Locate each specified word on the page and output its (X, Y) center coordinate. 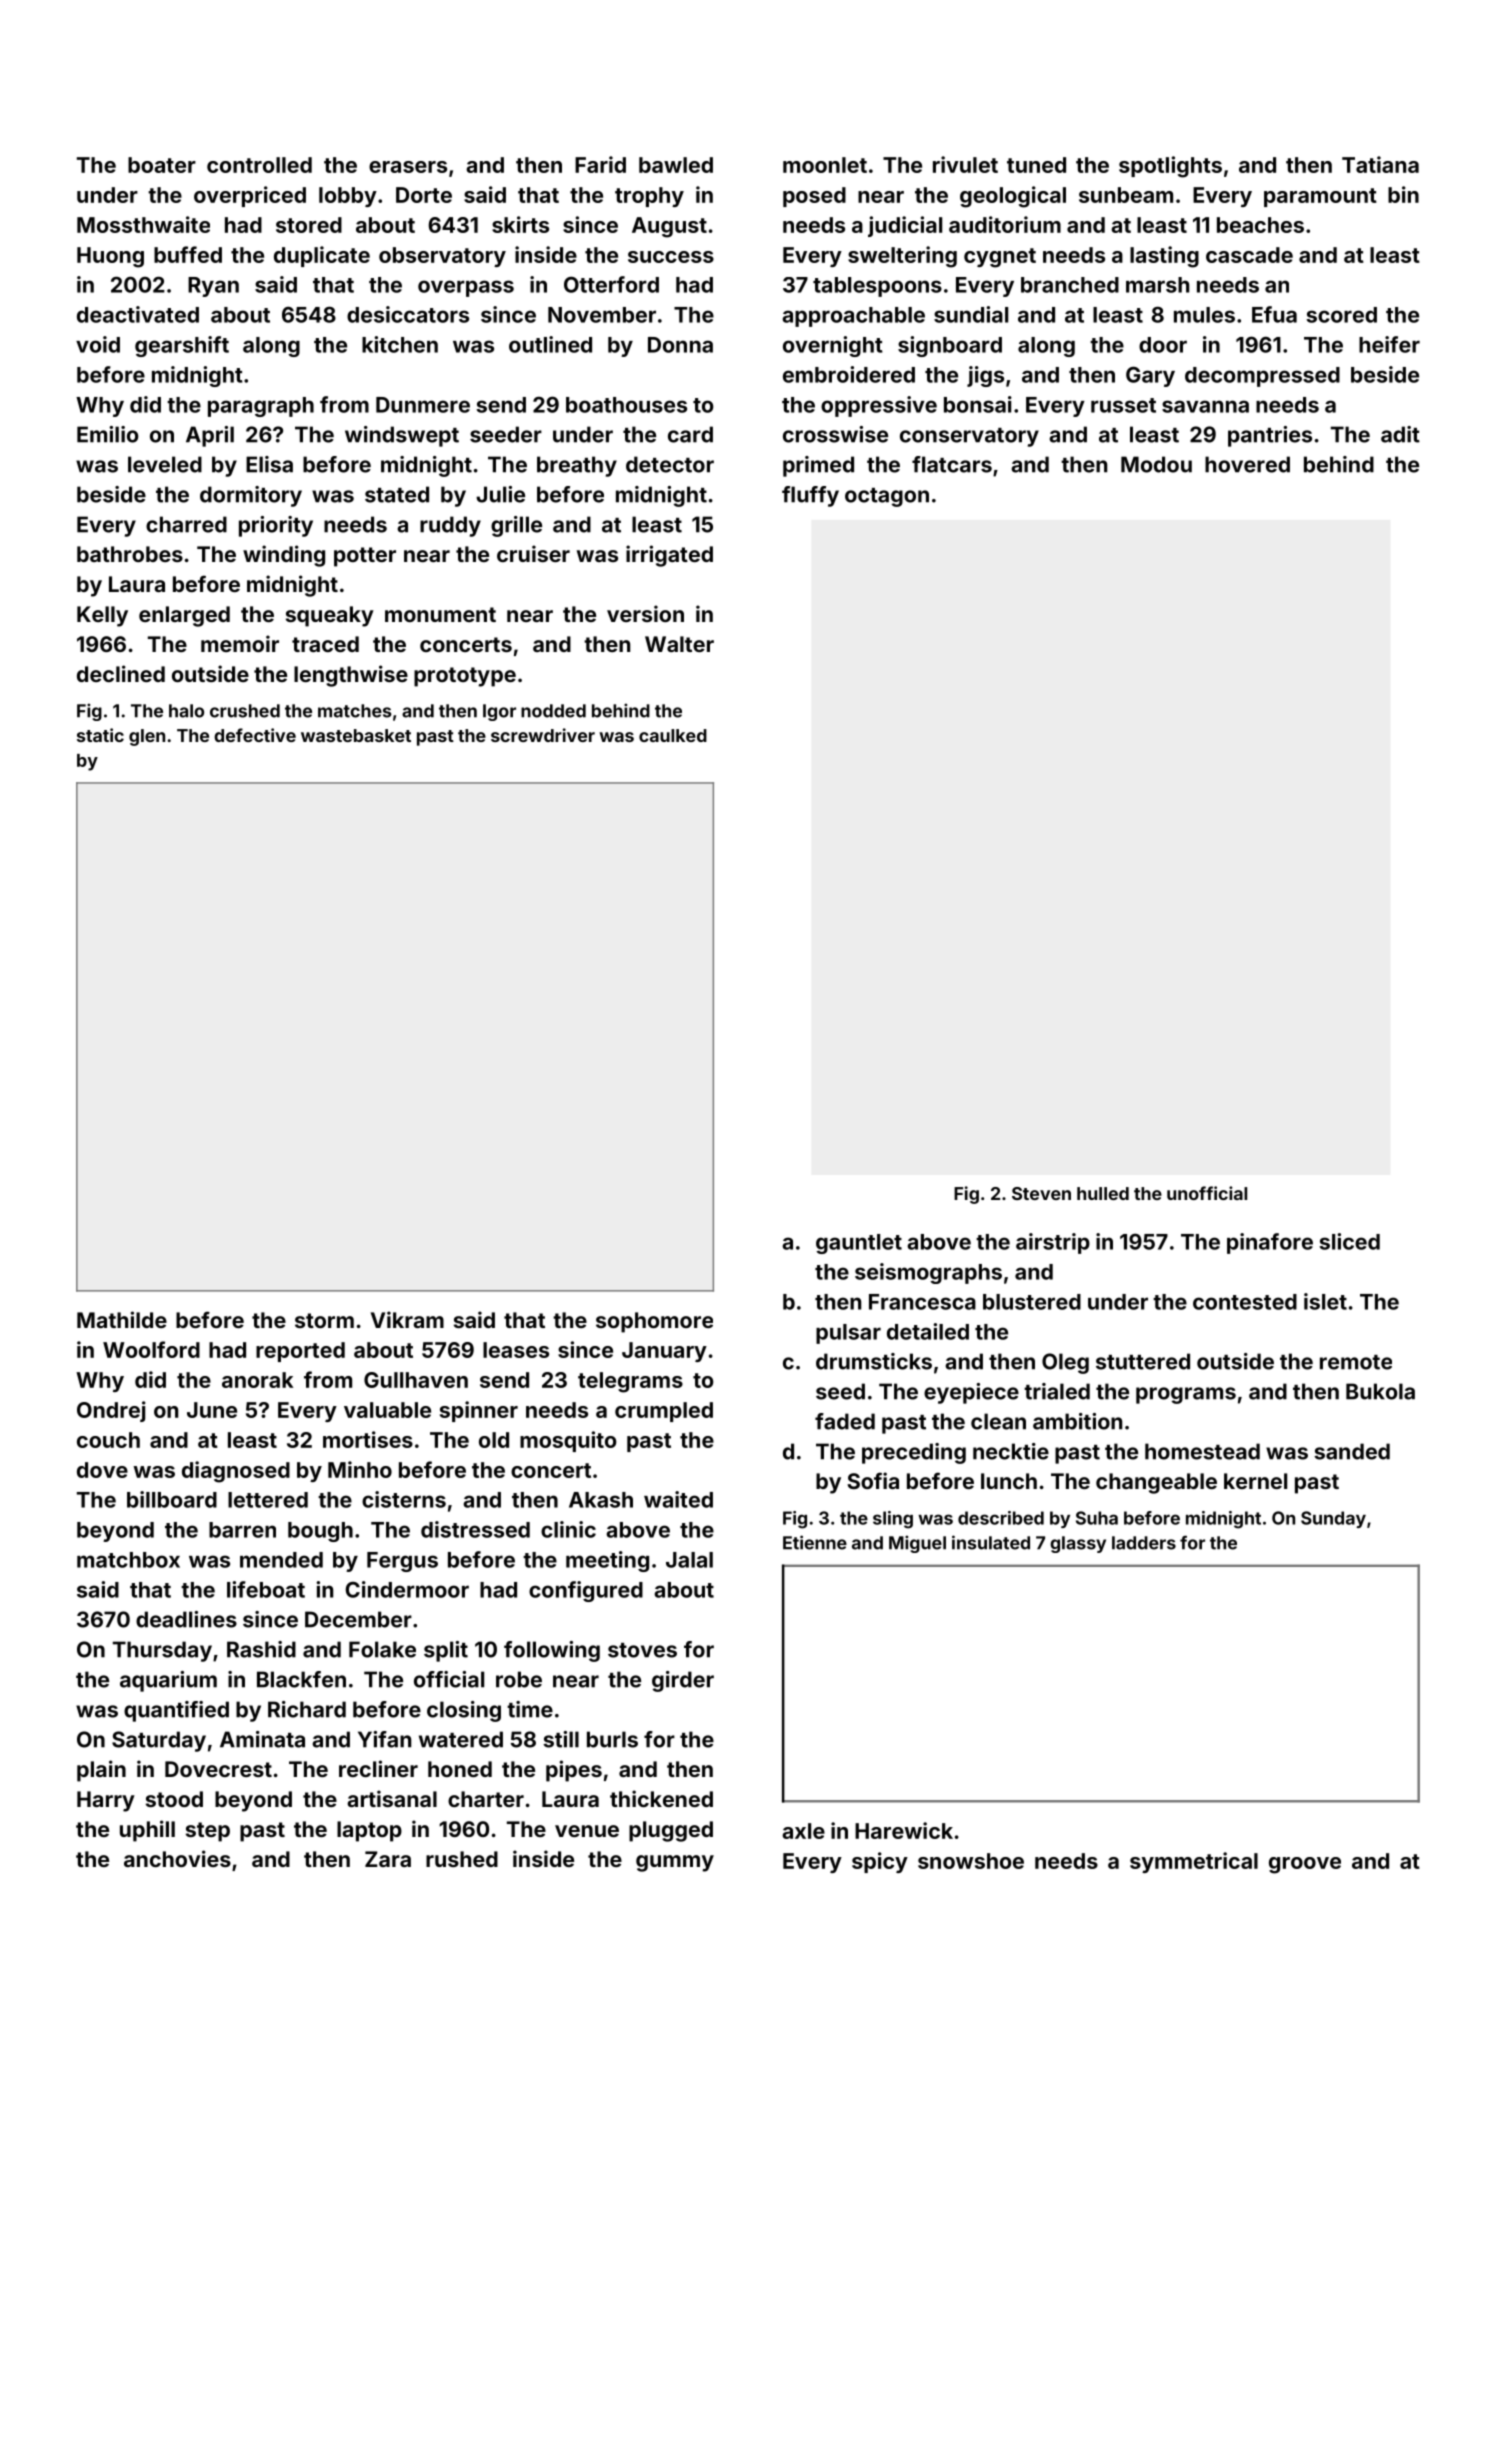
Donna (680, 345)
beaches (1260, 225)
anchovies (177, 1858)
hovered (1247, 464)
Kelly (102, 616)
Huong (110, 257)
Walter (679, 644)
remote (1356, 1362)
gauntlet (859, 1244)
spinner (479, 1411)
